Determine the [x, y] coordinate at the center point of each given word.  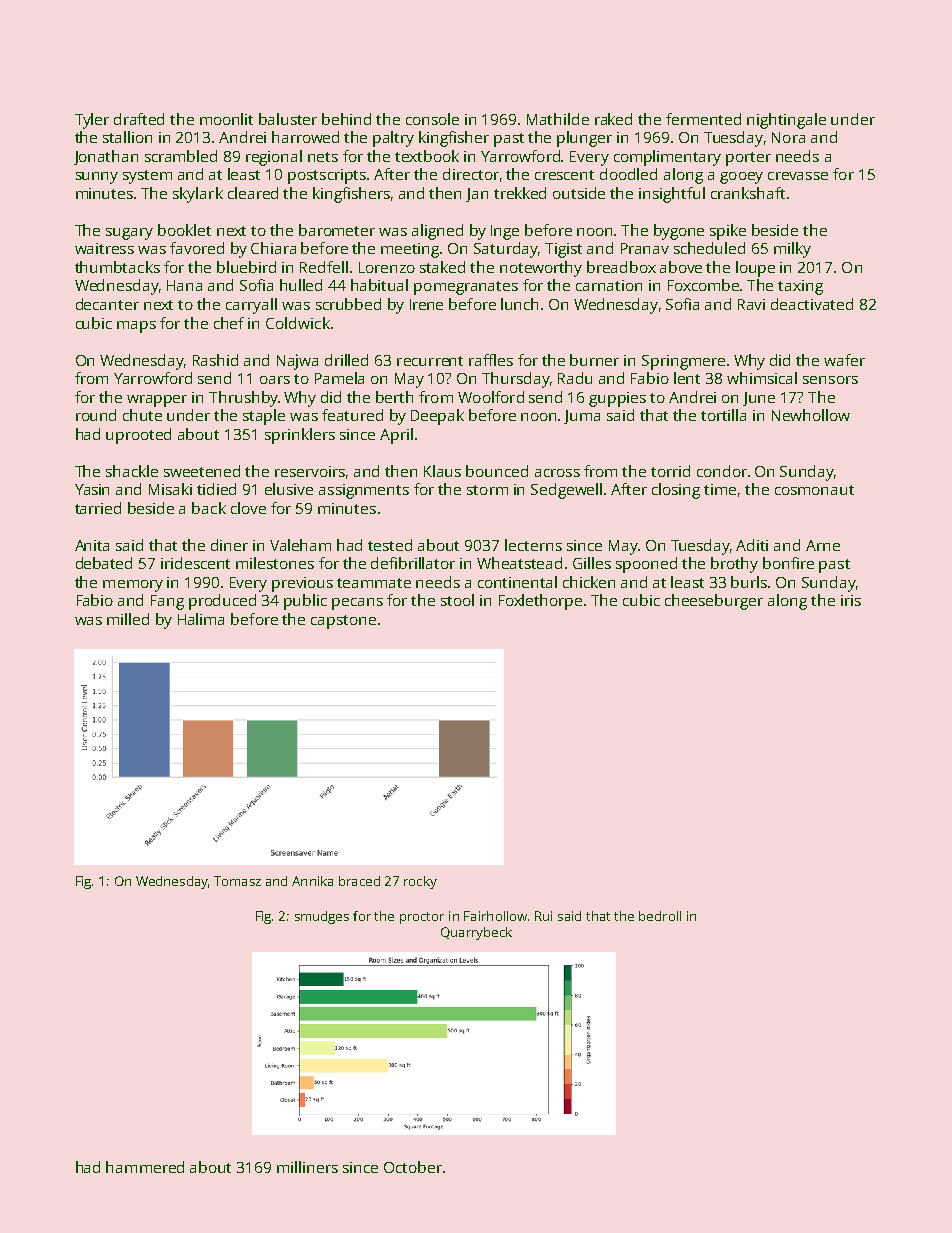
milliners [307, 1167]
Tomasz [237, 881]
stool [457, 600]
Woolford [491, 397]
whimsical [762, 378]
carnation [609, 285]
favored [197, 248]
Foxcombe [703, 285]
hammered [145, 1167]
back [209, 508]
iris [851, 600]
